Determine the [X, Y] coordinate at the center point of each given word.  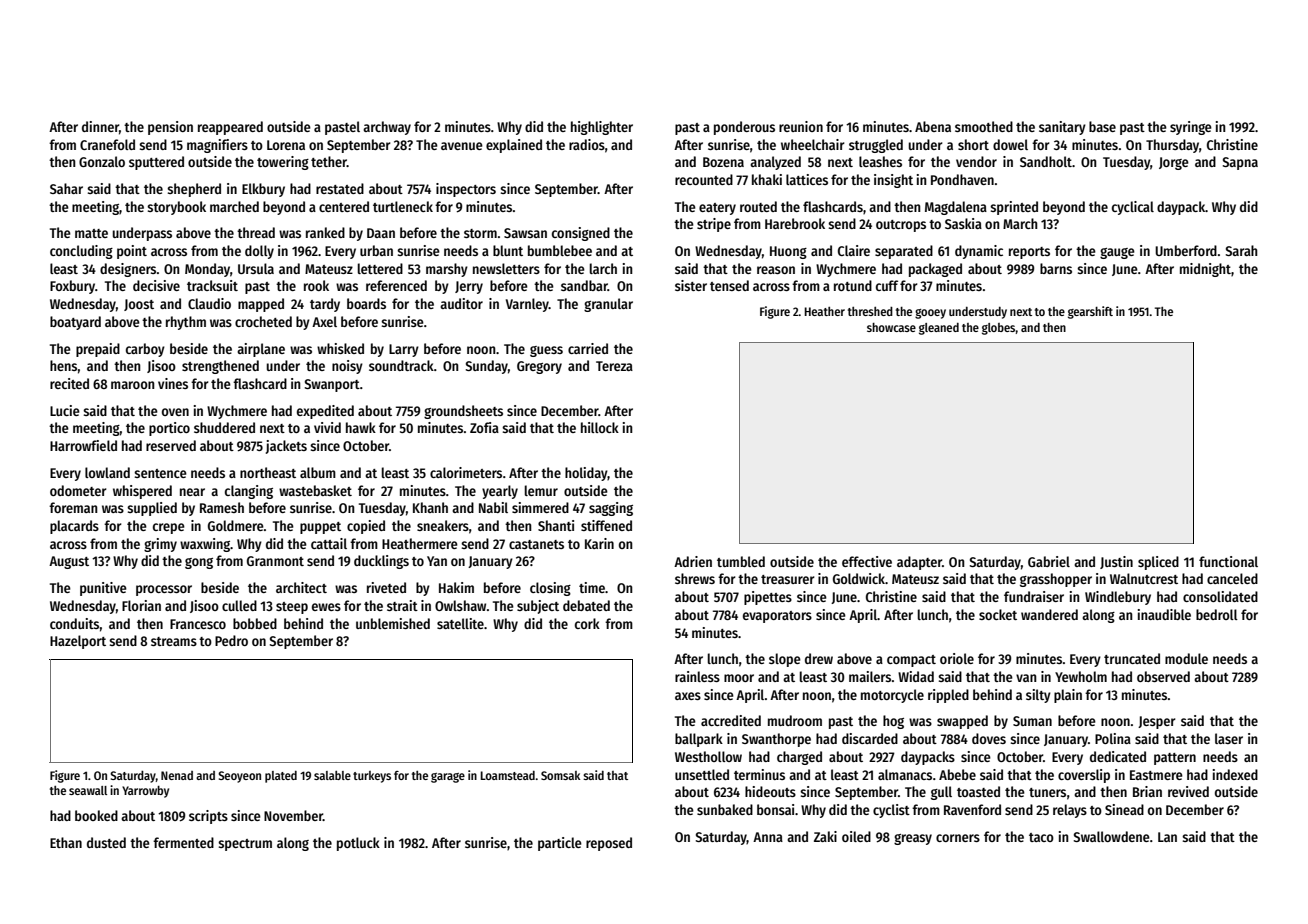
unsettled [702, 774]
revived [1188, 791]
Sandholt [1046, 161]
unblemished [393, 623]
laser [1229, 738]
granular [608, 305]
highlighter [602, 128]
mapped [261, 305]
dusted [106, 842]
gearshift [1090, 312]
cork [587, 623]
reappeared [230, 128]
